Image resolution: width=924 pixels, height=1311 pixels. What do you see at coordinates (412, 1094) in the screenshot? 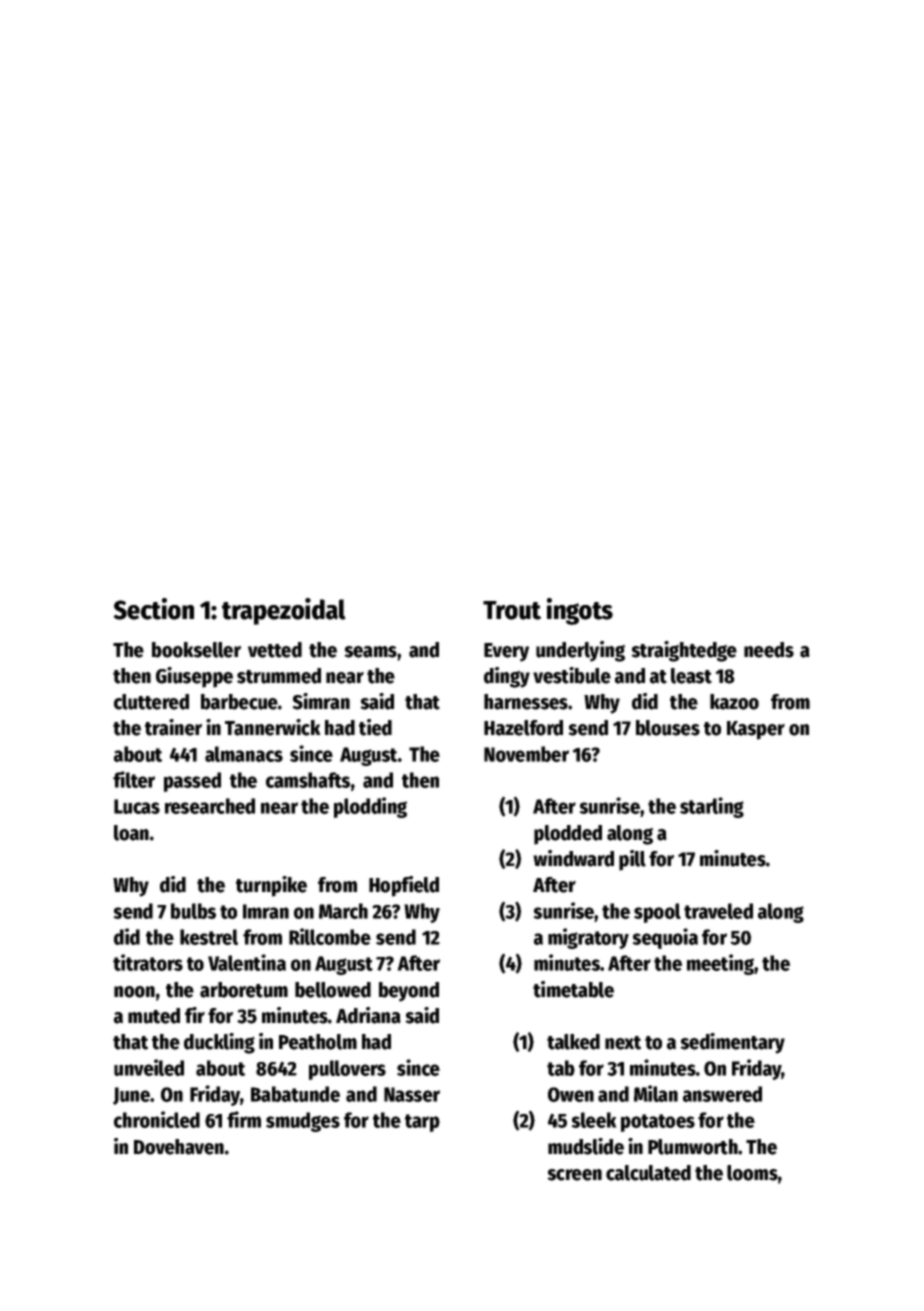
I see `Nasser` at bounding box center [412, 1094].
